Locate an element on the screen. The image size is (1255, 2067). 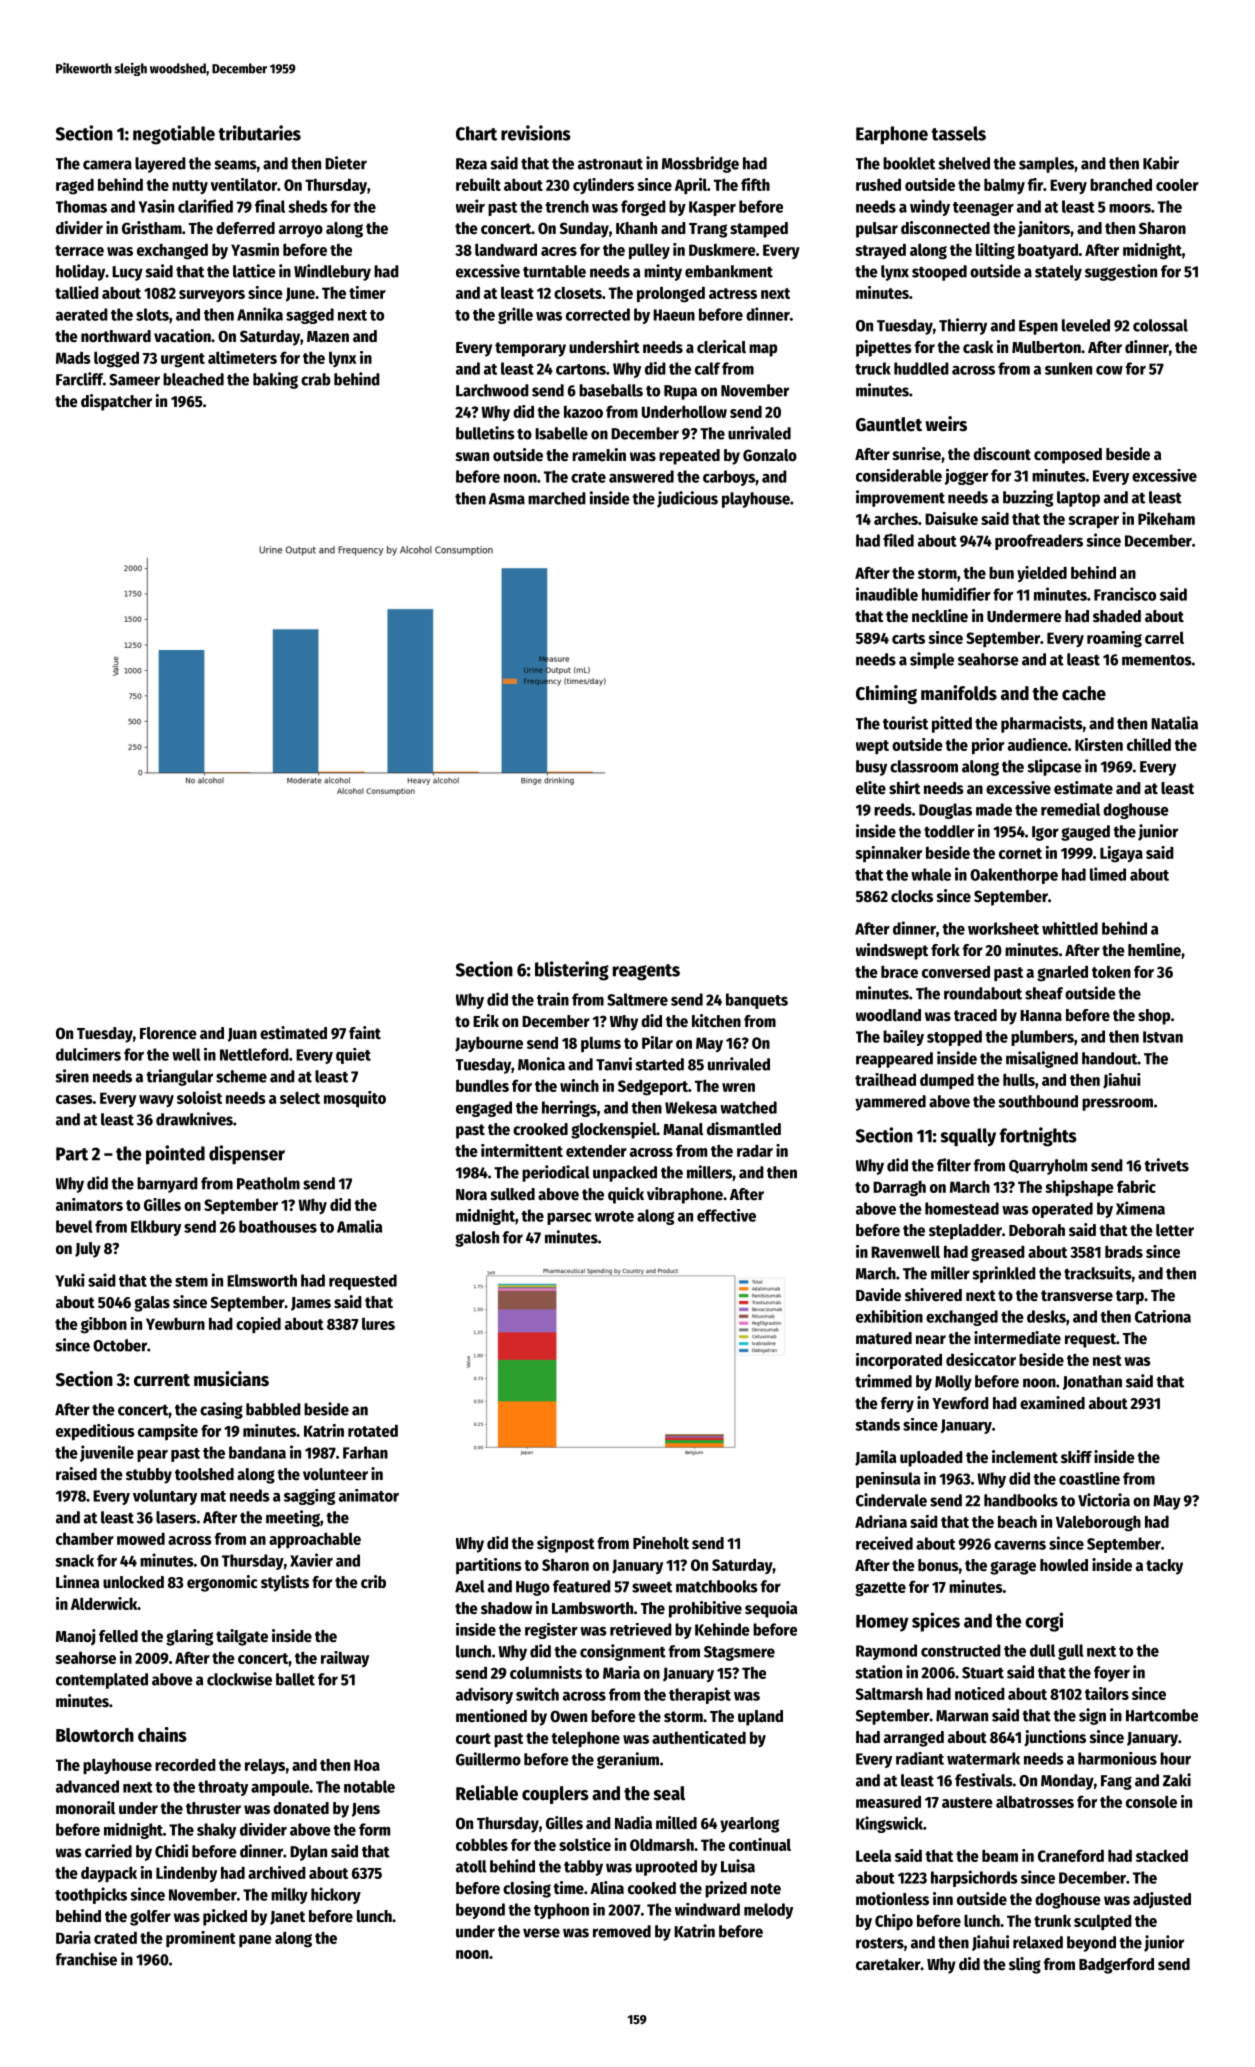
stately is located at coordinates (1058, 273).
